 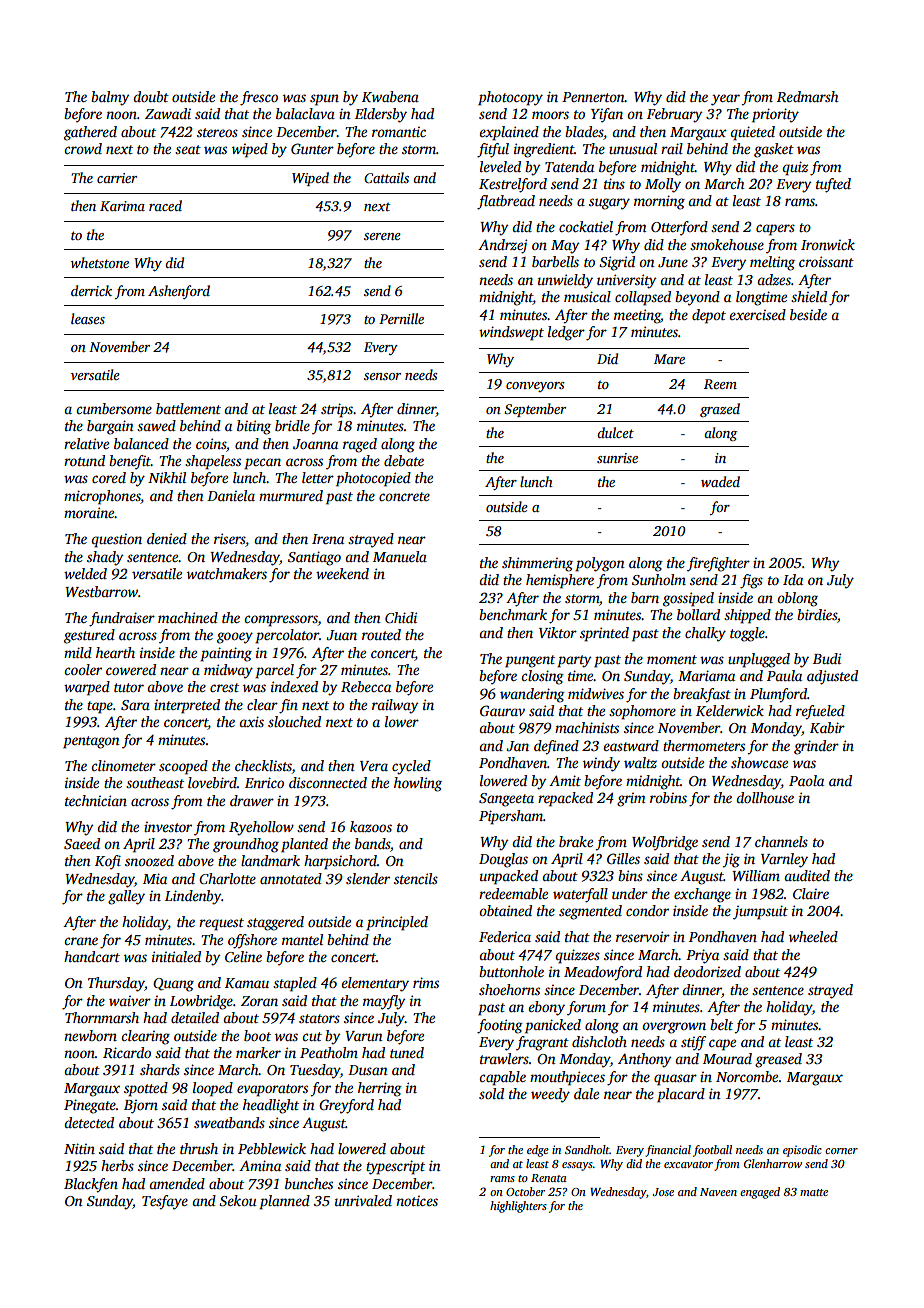 What do you see at coordinates (284, 1202) in the document?
I see `planned` at bounding box center [284, 1202].
